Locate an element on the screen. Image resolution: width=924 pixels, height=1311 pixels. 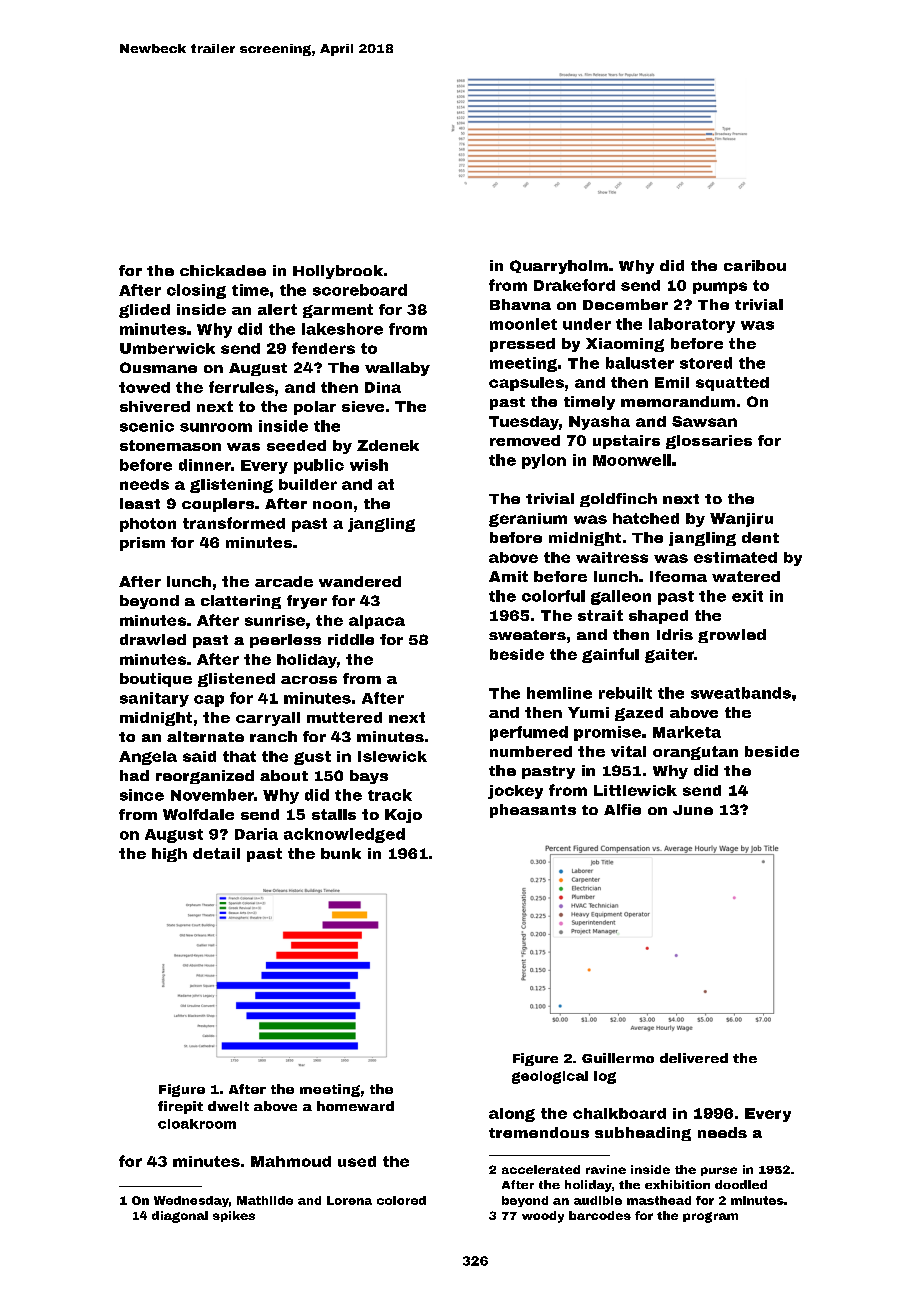
woody is located at coordinates (543, 1217).
